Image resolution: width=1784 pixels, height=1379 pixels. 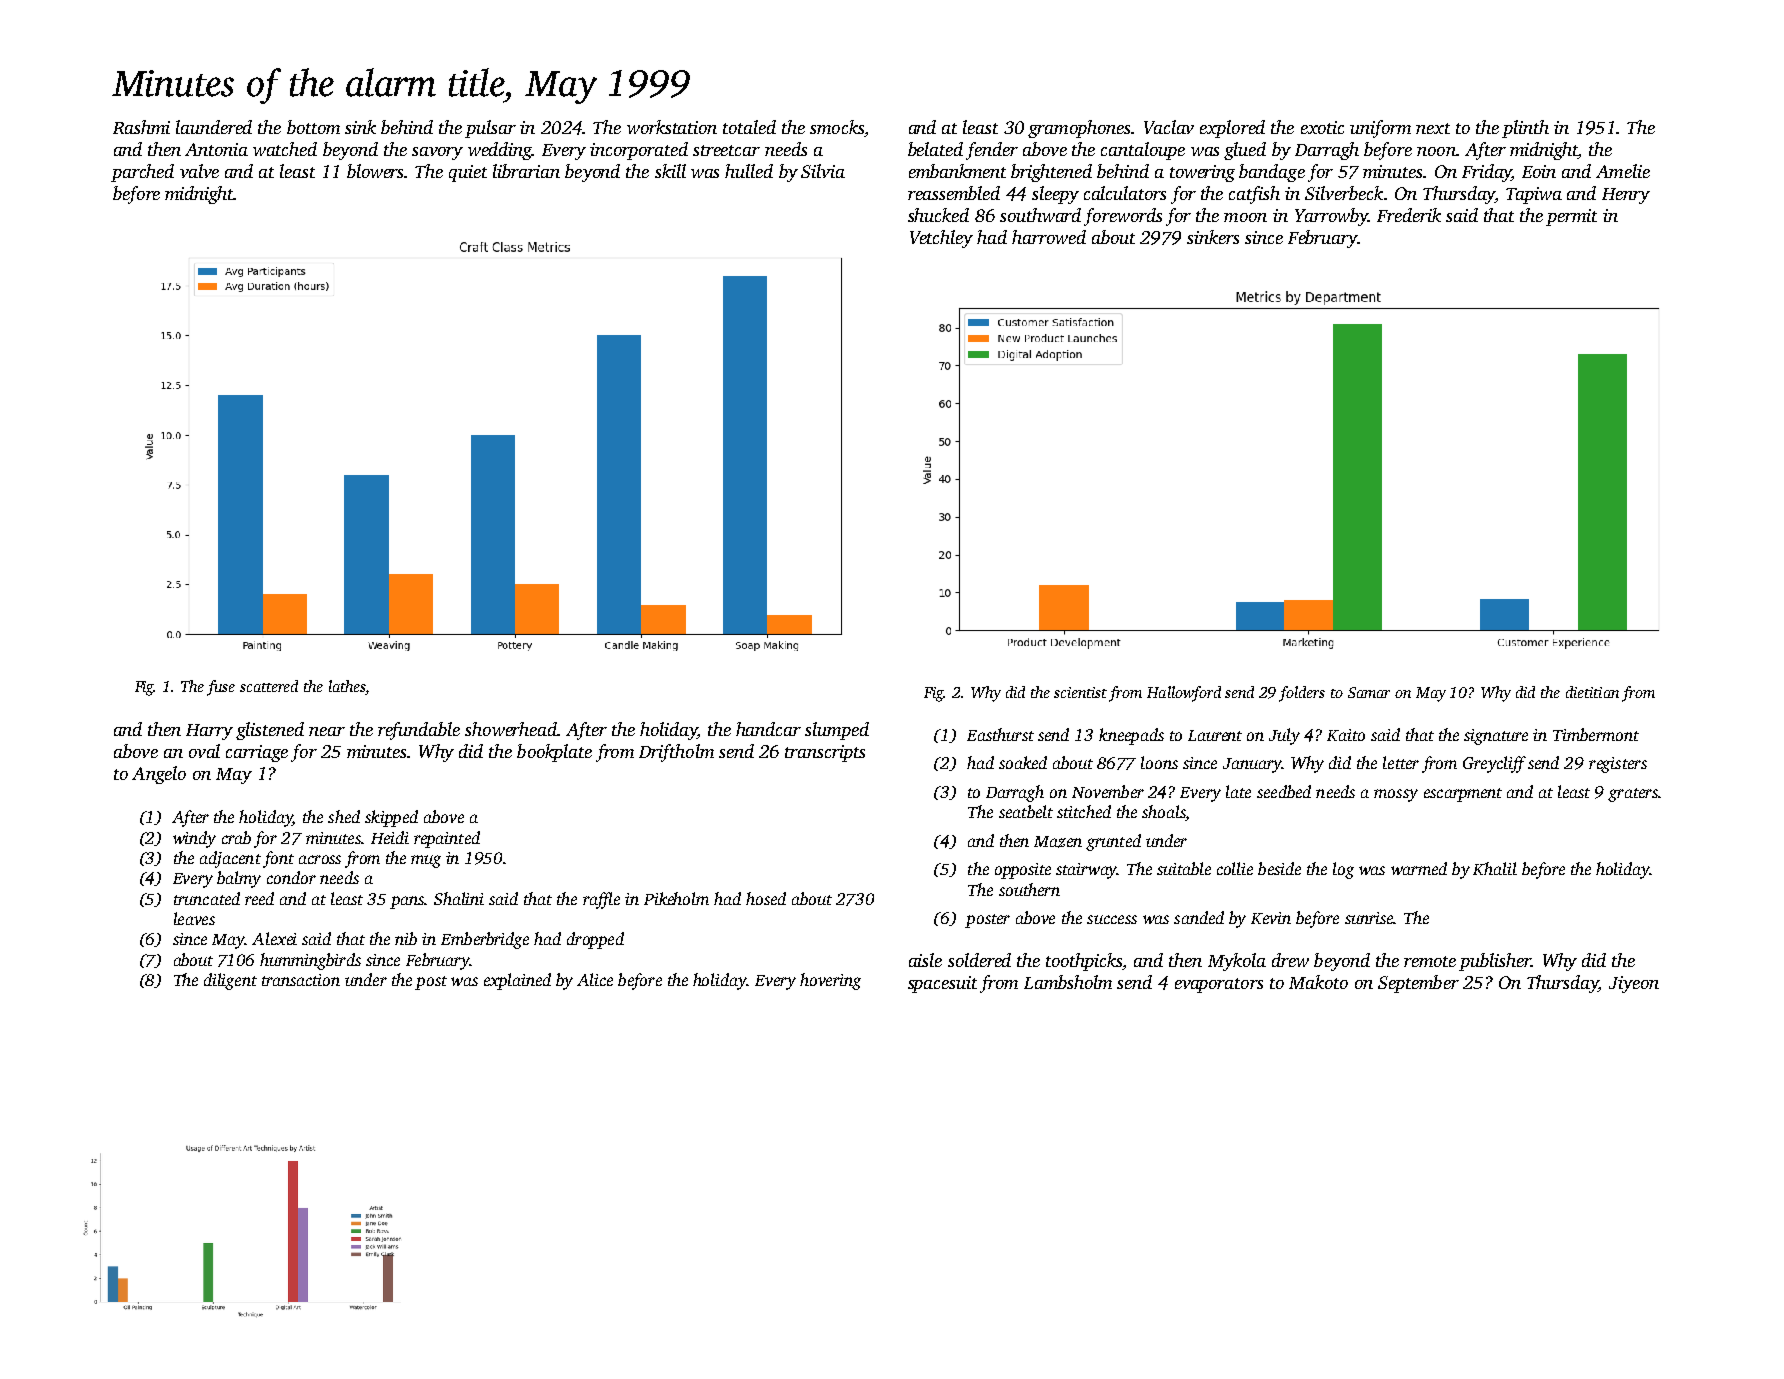 I want to click on workstation, so click(x=672, y=127).
